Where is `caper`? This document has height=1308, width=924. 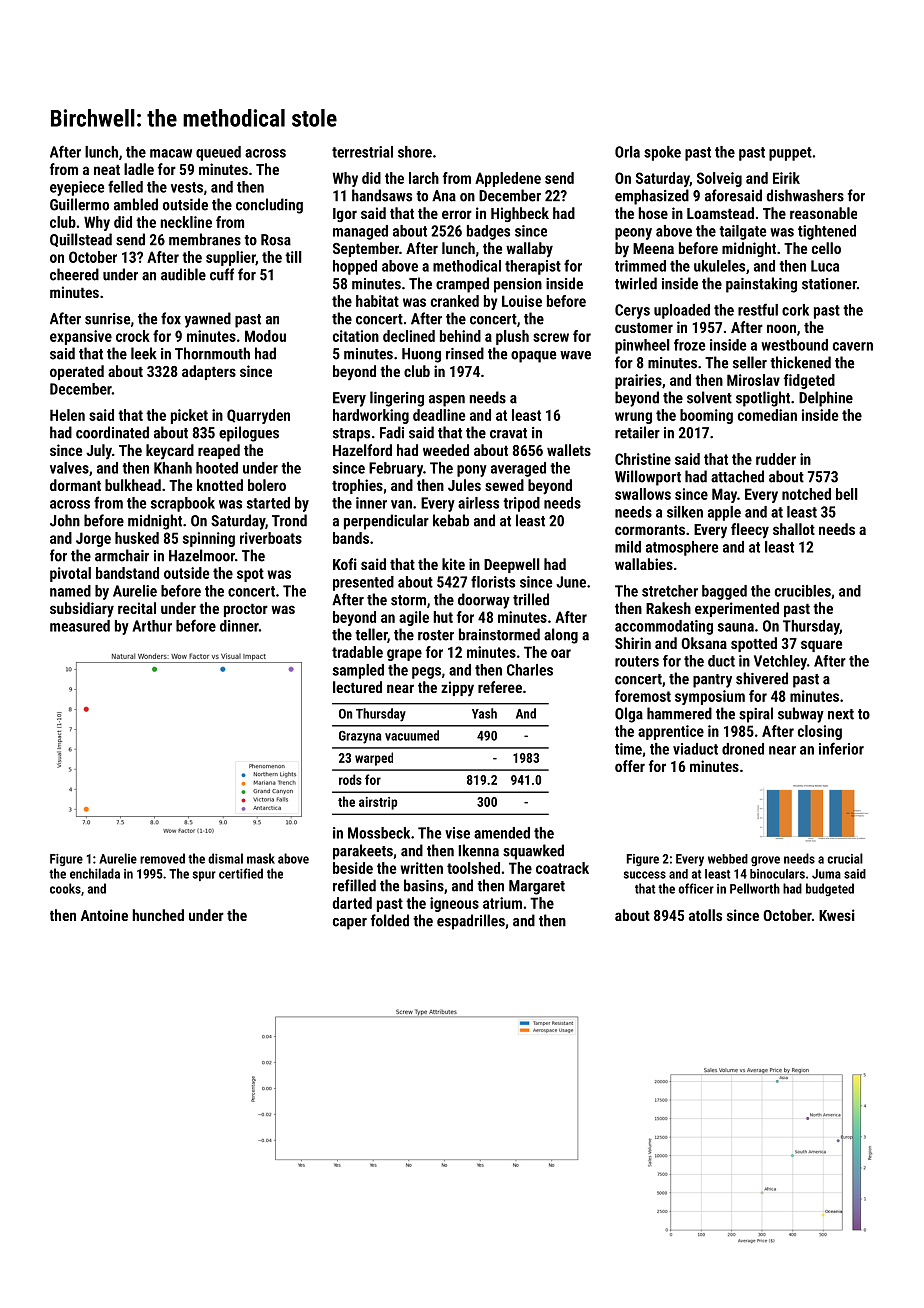
caper is located at coordinates (350, 924).
